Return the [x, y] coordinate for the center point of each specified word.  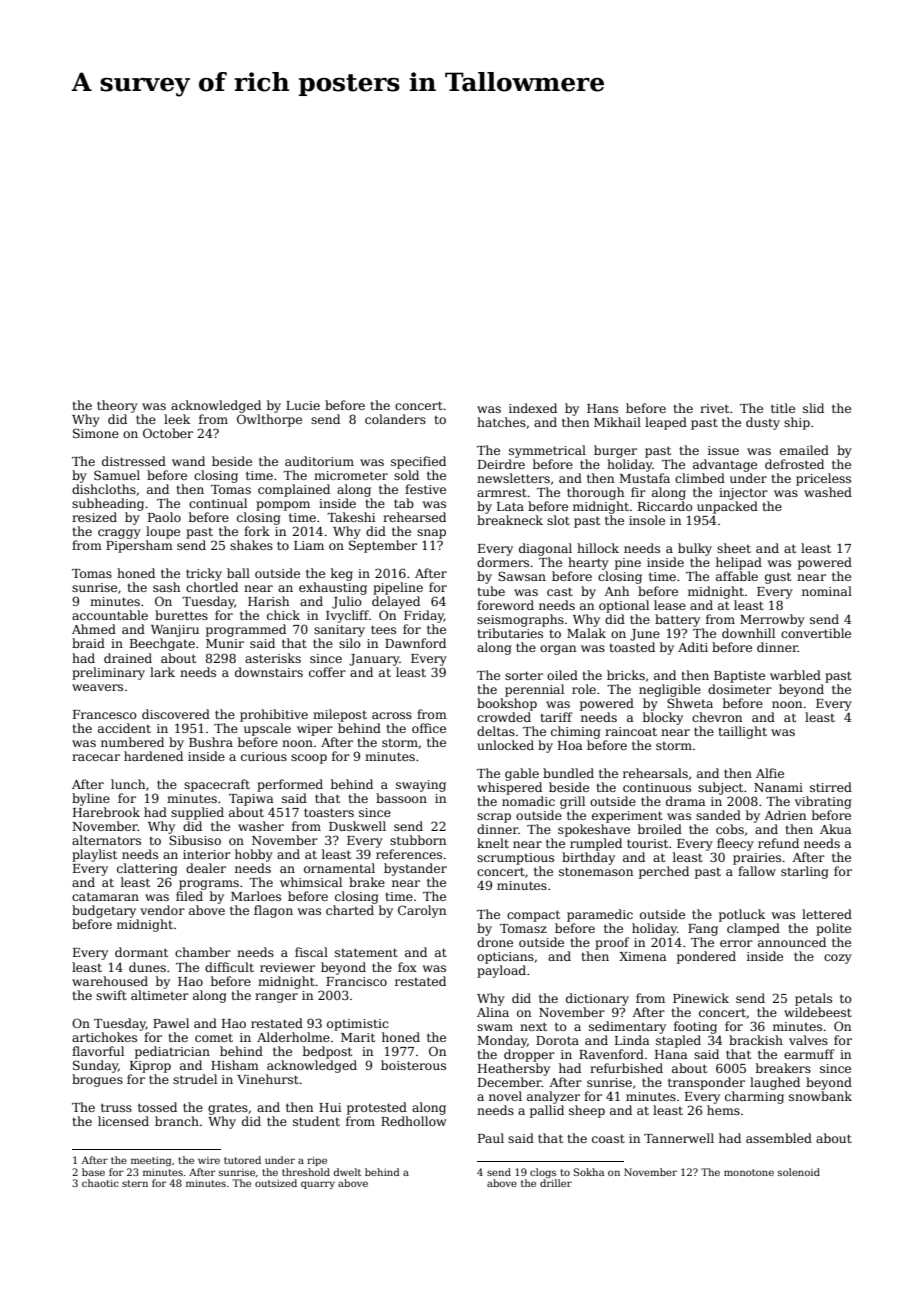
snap [431, 534]
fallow [757, 871]
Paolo [164, 517]
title [783, 408]
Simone [96, 433]
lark [162, 672]
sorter [524, 675]
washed [828, 492]
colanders [395, 419]
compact [533, 916]
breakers [783, 1068]
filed [189, 896]
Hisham [235, 1065]
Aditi [693, 647]
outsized [276, 1183]
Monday [502, 1041]
